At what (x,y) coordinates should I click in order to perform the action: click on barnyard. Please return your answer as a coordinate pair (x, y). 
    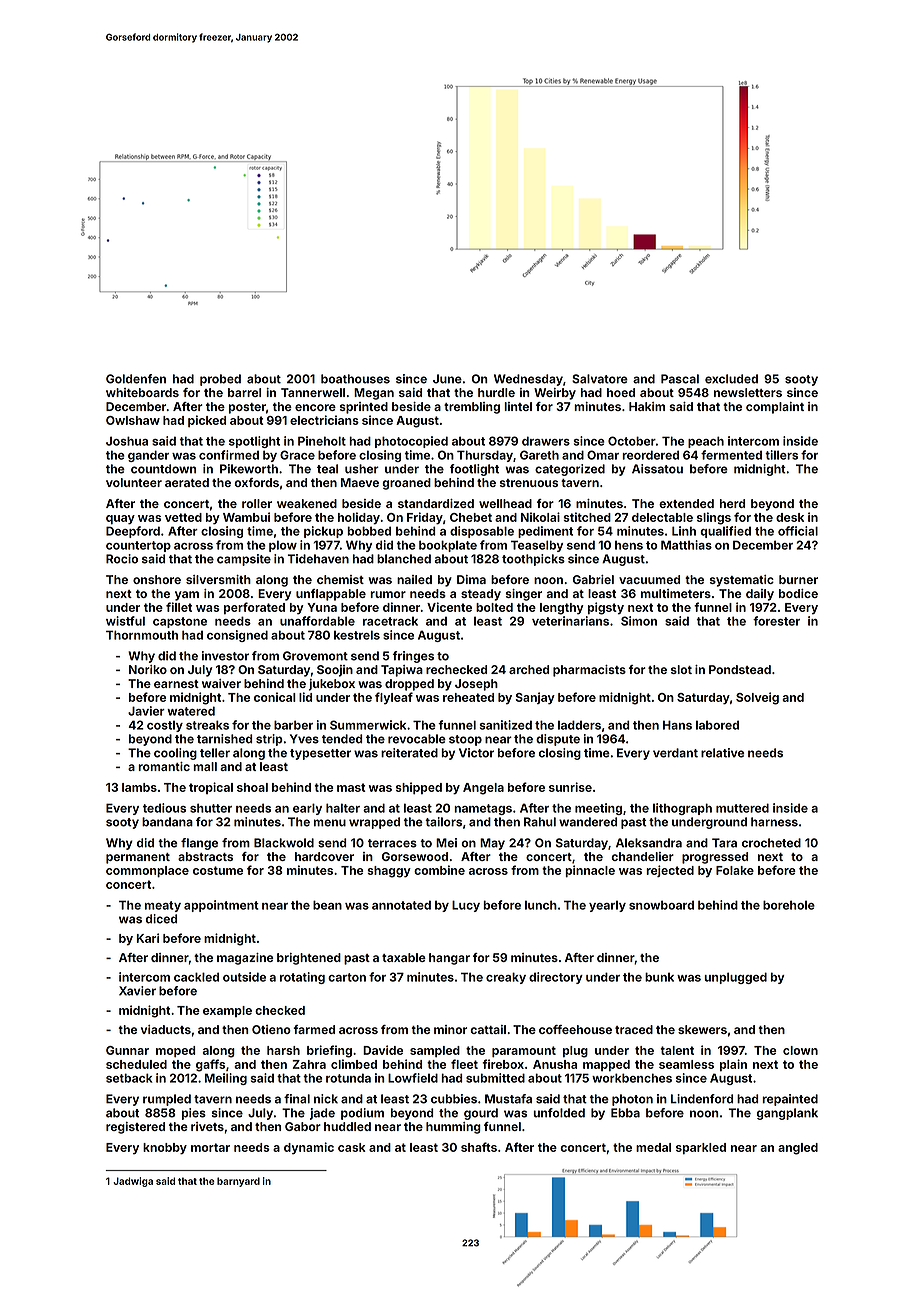
    Looking at the image, I should click on (238, 1182).
